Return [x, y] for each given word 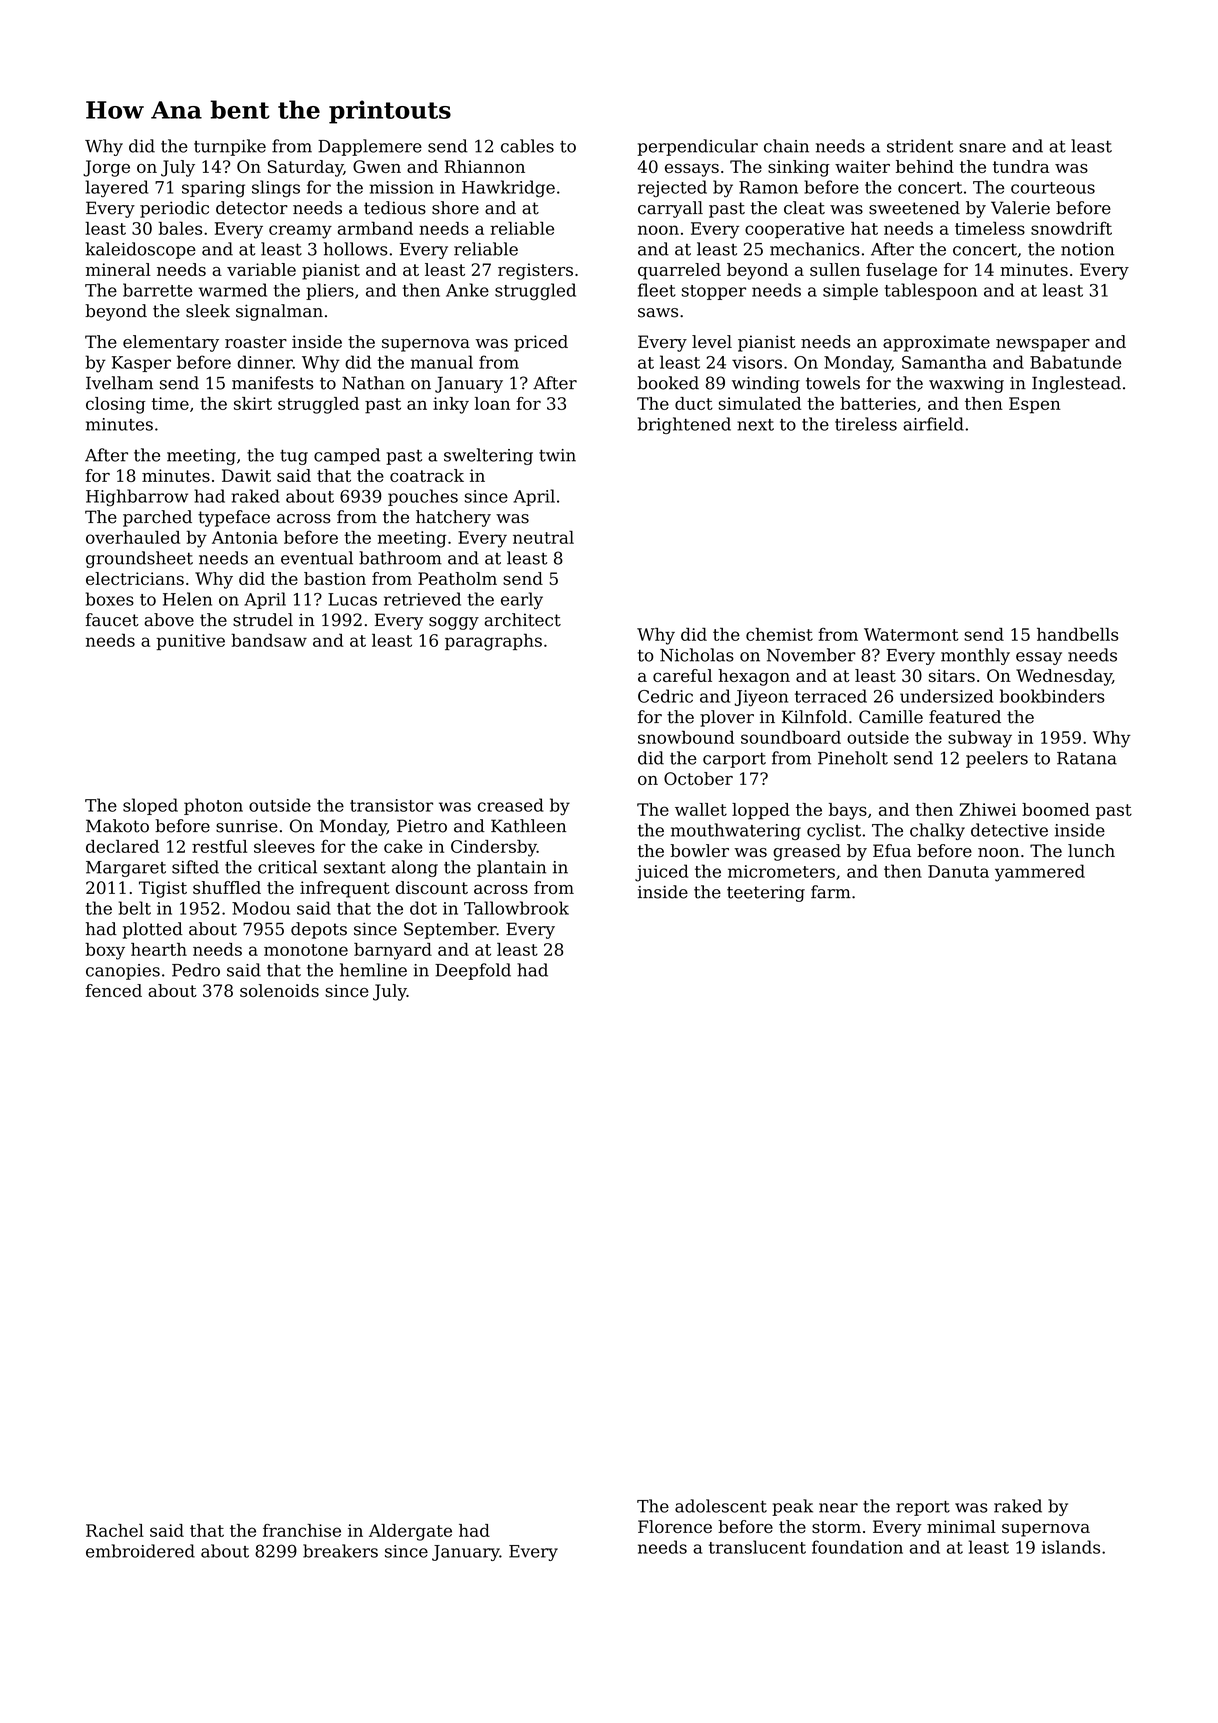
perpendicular [698, 147]
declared [122, 846]
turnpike [230, 147]
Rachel [115, 1530]
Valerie [1020, 208]
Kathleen [528, 826]
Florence [675, 1526]
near [838, 1508]
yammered [1040, 873]
